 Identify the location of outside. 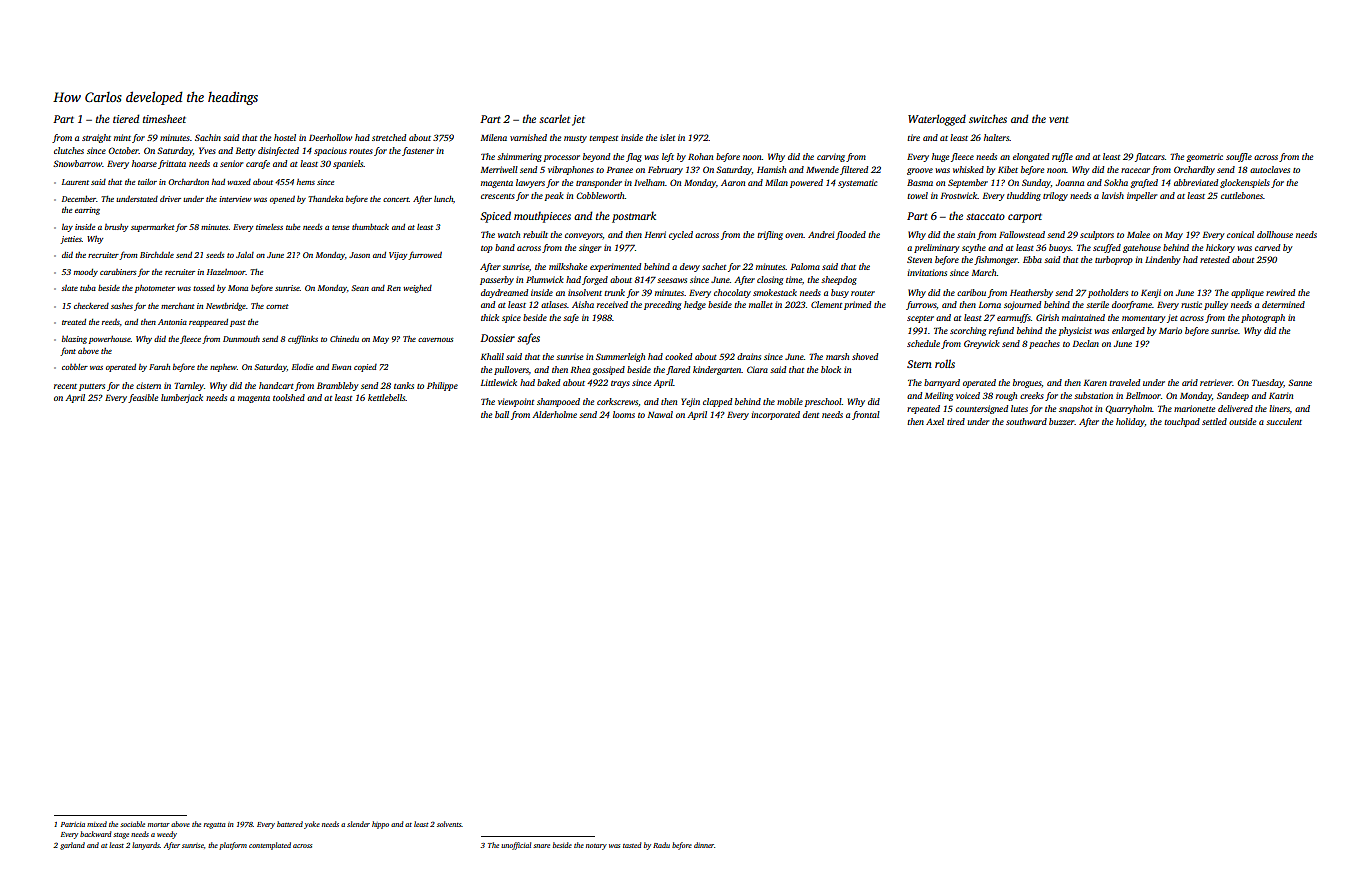
(1242, 421).
